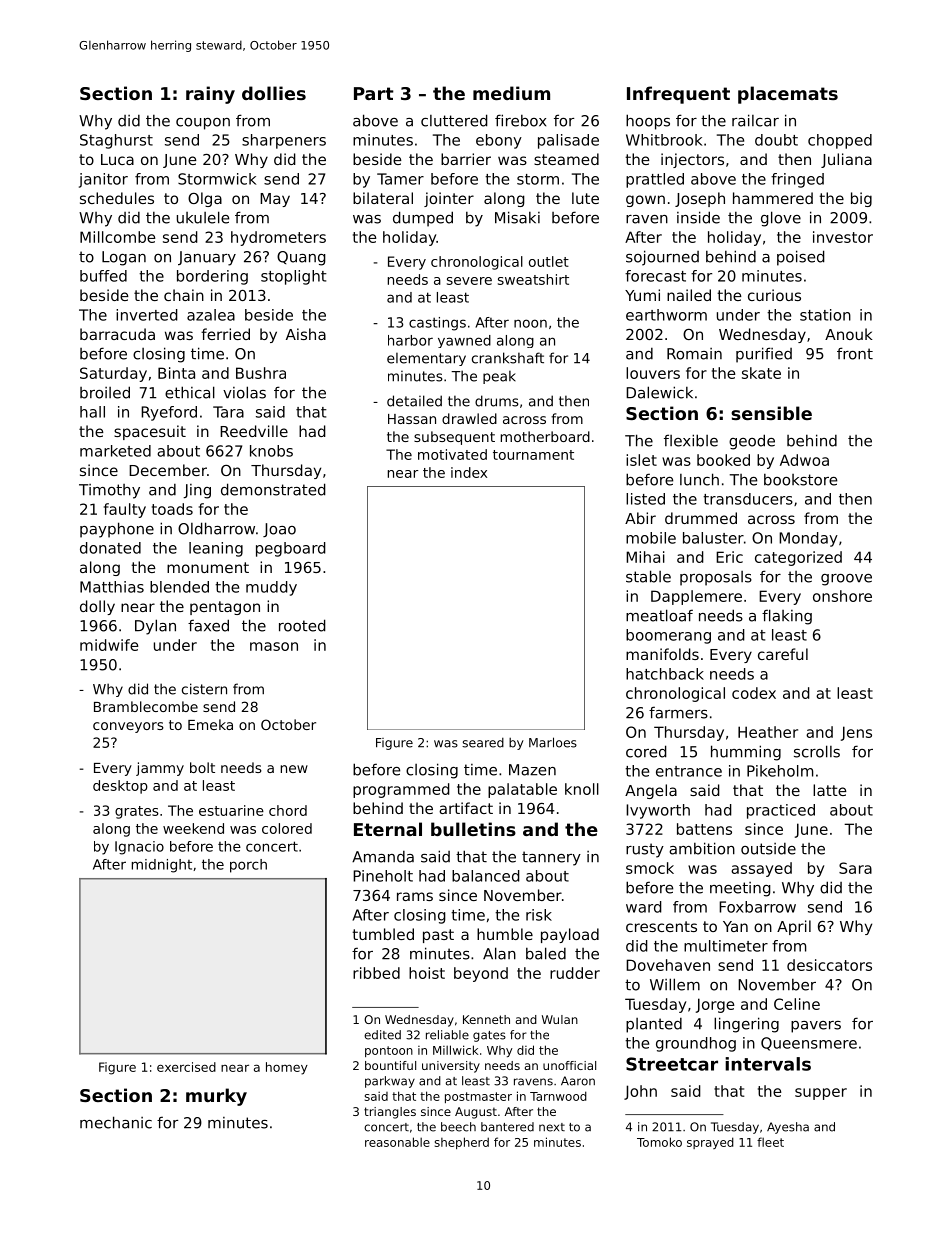 Image resolution: width=952 pixels, height=1233 pixels. Describe the element at coordinates (511, 93) in the image. I see `medium` at that location.
